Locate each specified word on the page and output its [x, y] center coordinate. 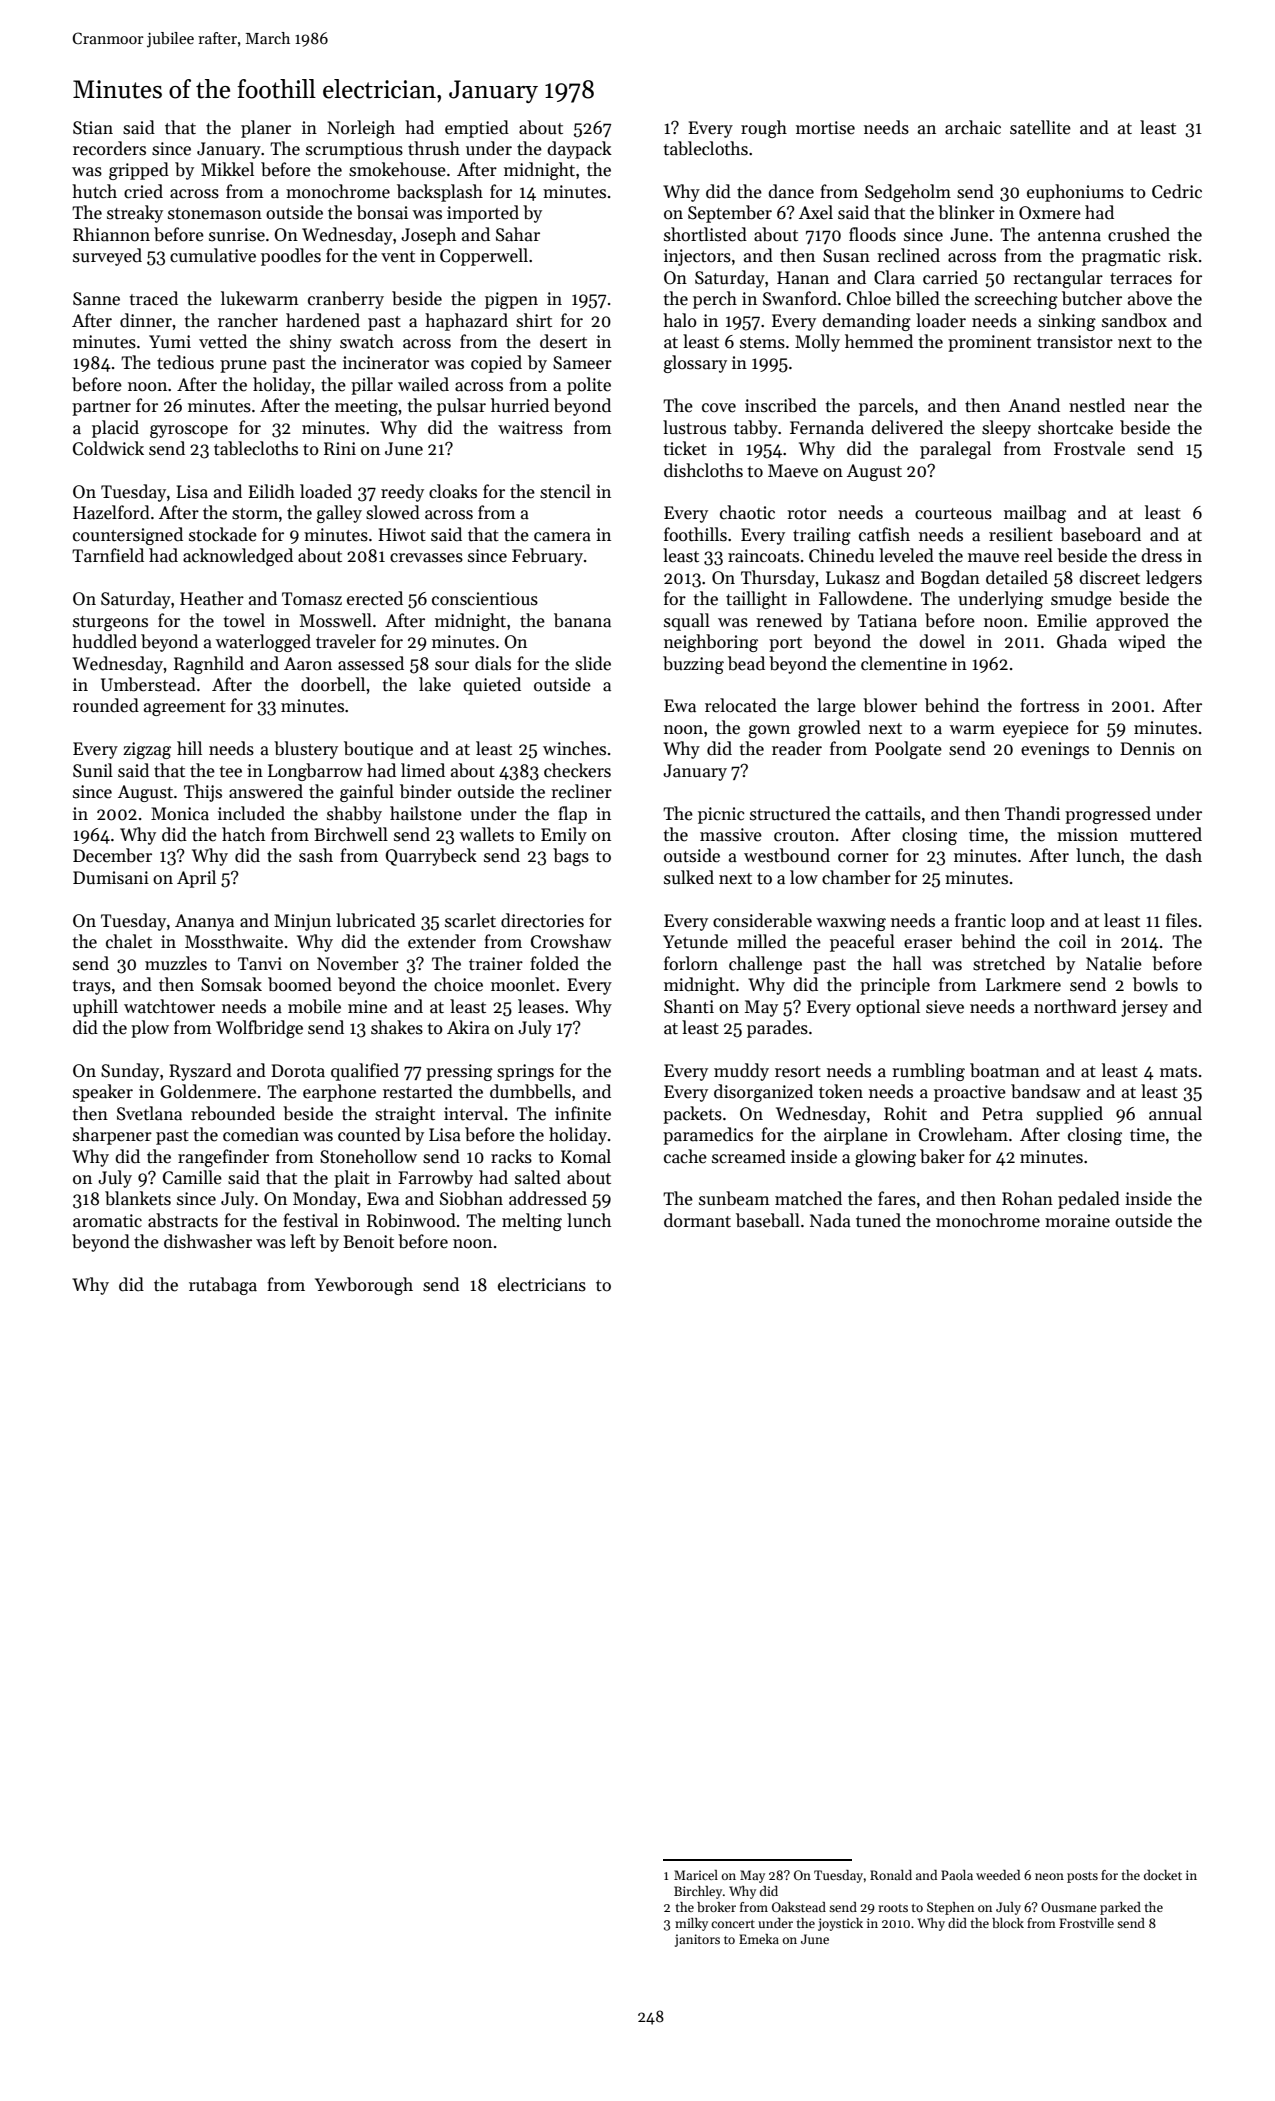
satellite [1040, 127]
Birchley [698, 1892]
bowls [1155, 984]
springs [525, 1072]
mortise [825, 128]
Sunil [93, 770]
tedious [185, 362]
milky [691, 1924]
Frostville [1086, 1923]
